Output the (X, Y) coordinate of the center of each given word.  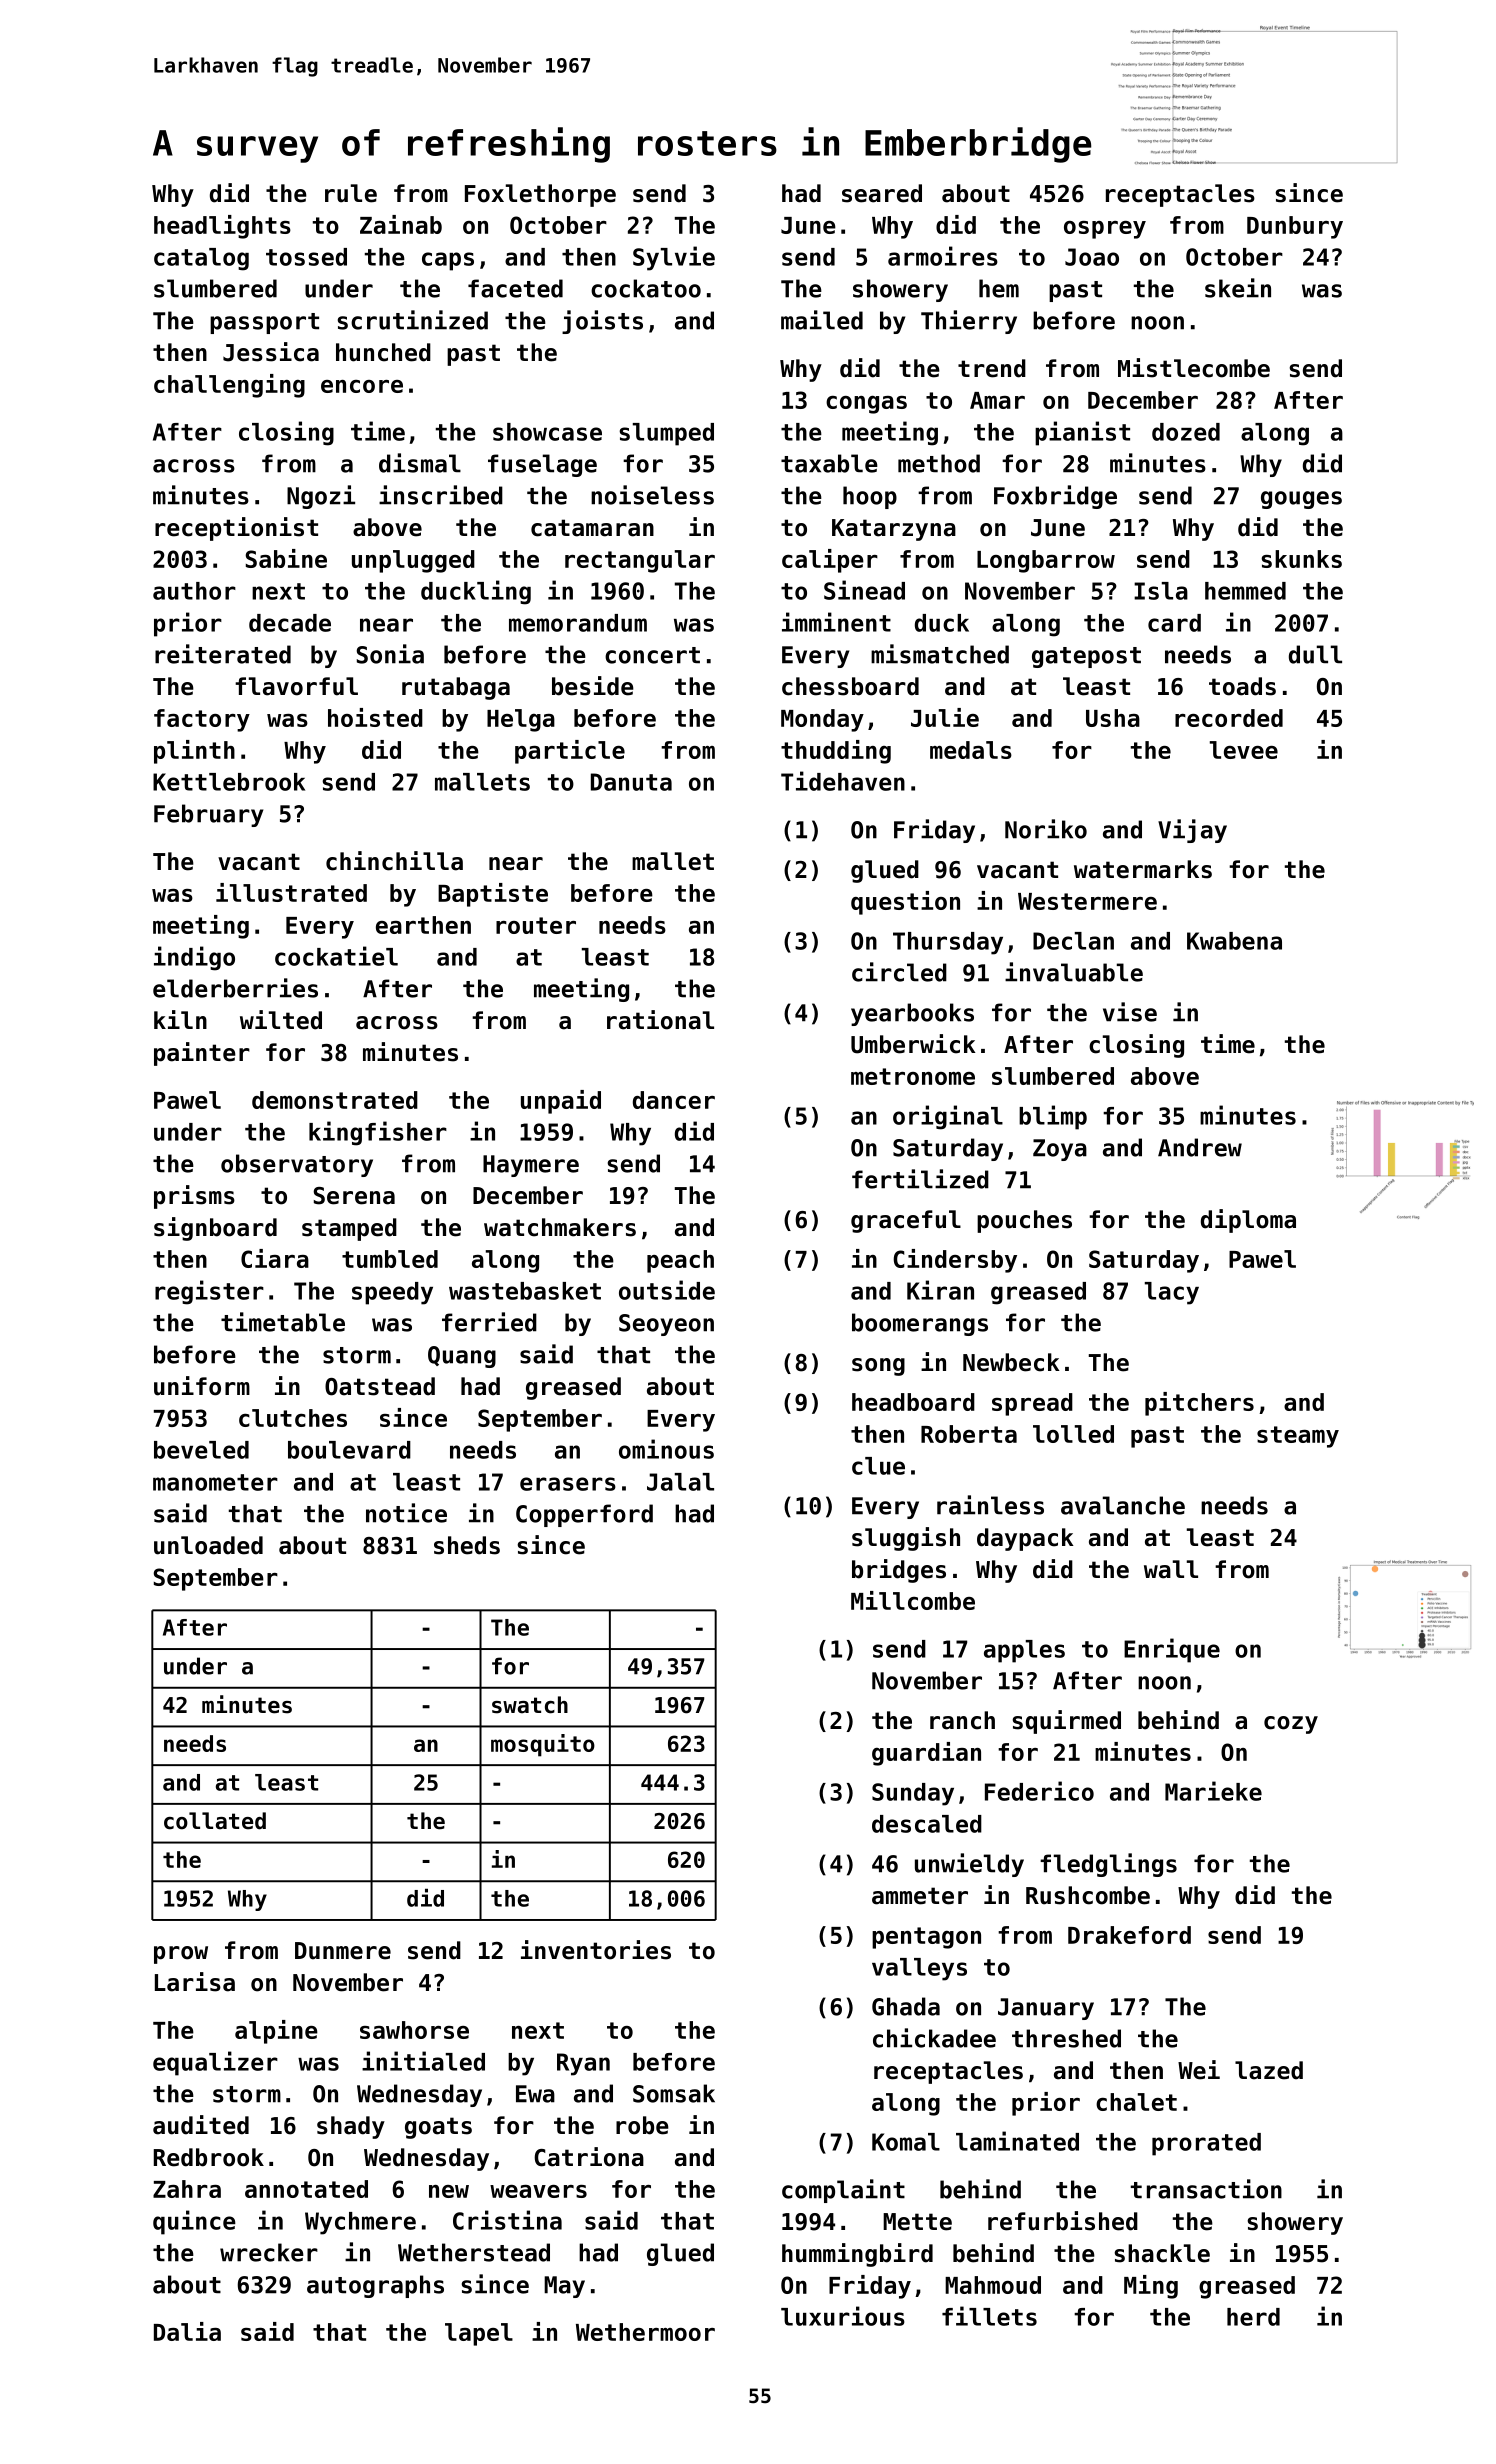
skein (1238, 288)
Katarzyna (894, 530)
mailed (822, 320)
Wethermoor (645, 2332)
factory (202, 720)
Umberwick (913, 1044)
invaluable (1074, 972)
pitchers (1199, 1404)
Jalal (680, 1482)
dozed (1186, 432)
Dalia (187, 2331)
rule (351, 193)
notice (406, 1513)
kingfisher (378, 1133)
